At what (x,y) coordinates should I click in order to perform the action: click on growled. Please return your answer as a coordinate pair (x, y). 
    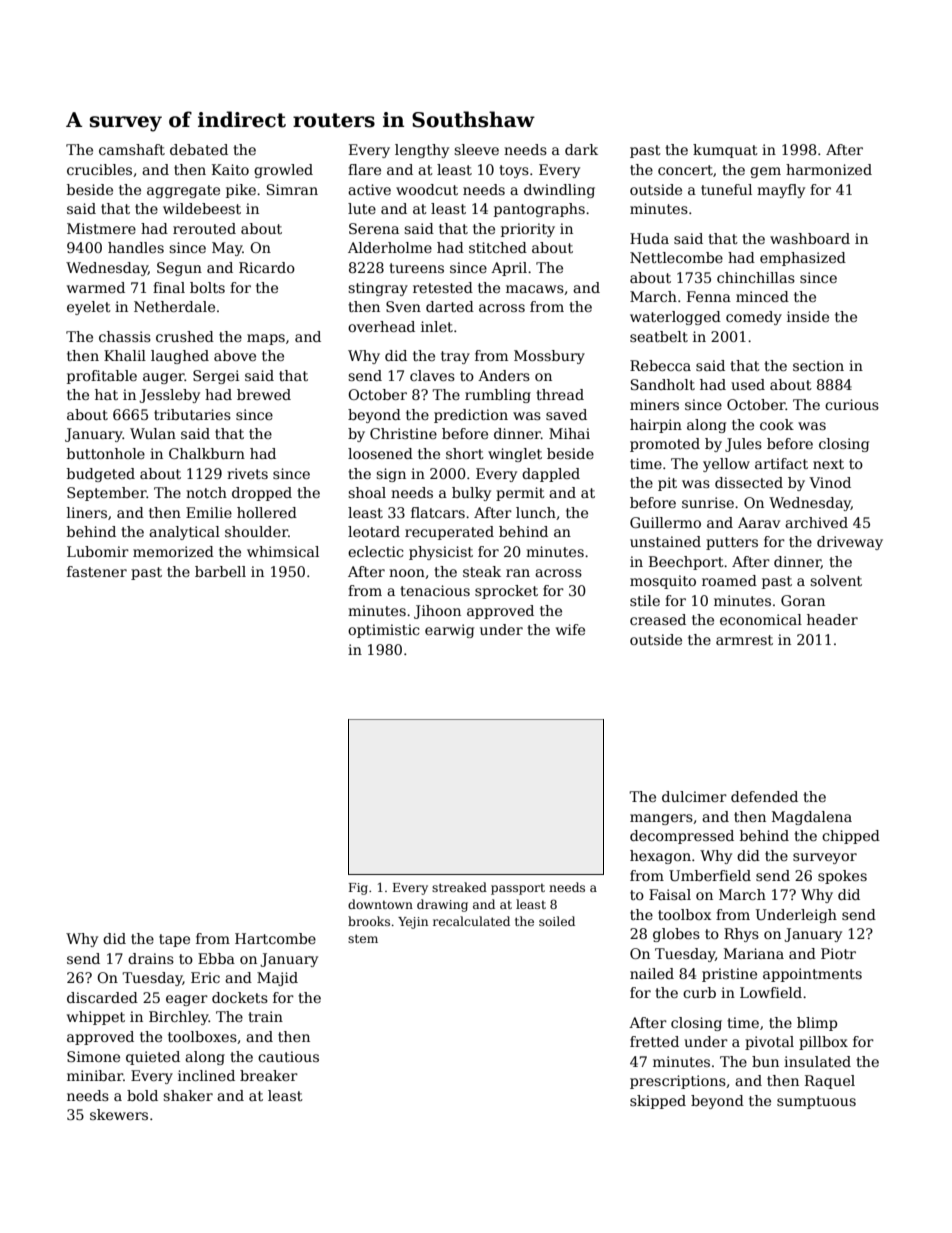
    Looking at the image, I should click on (283, 171).
